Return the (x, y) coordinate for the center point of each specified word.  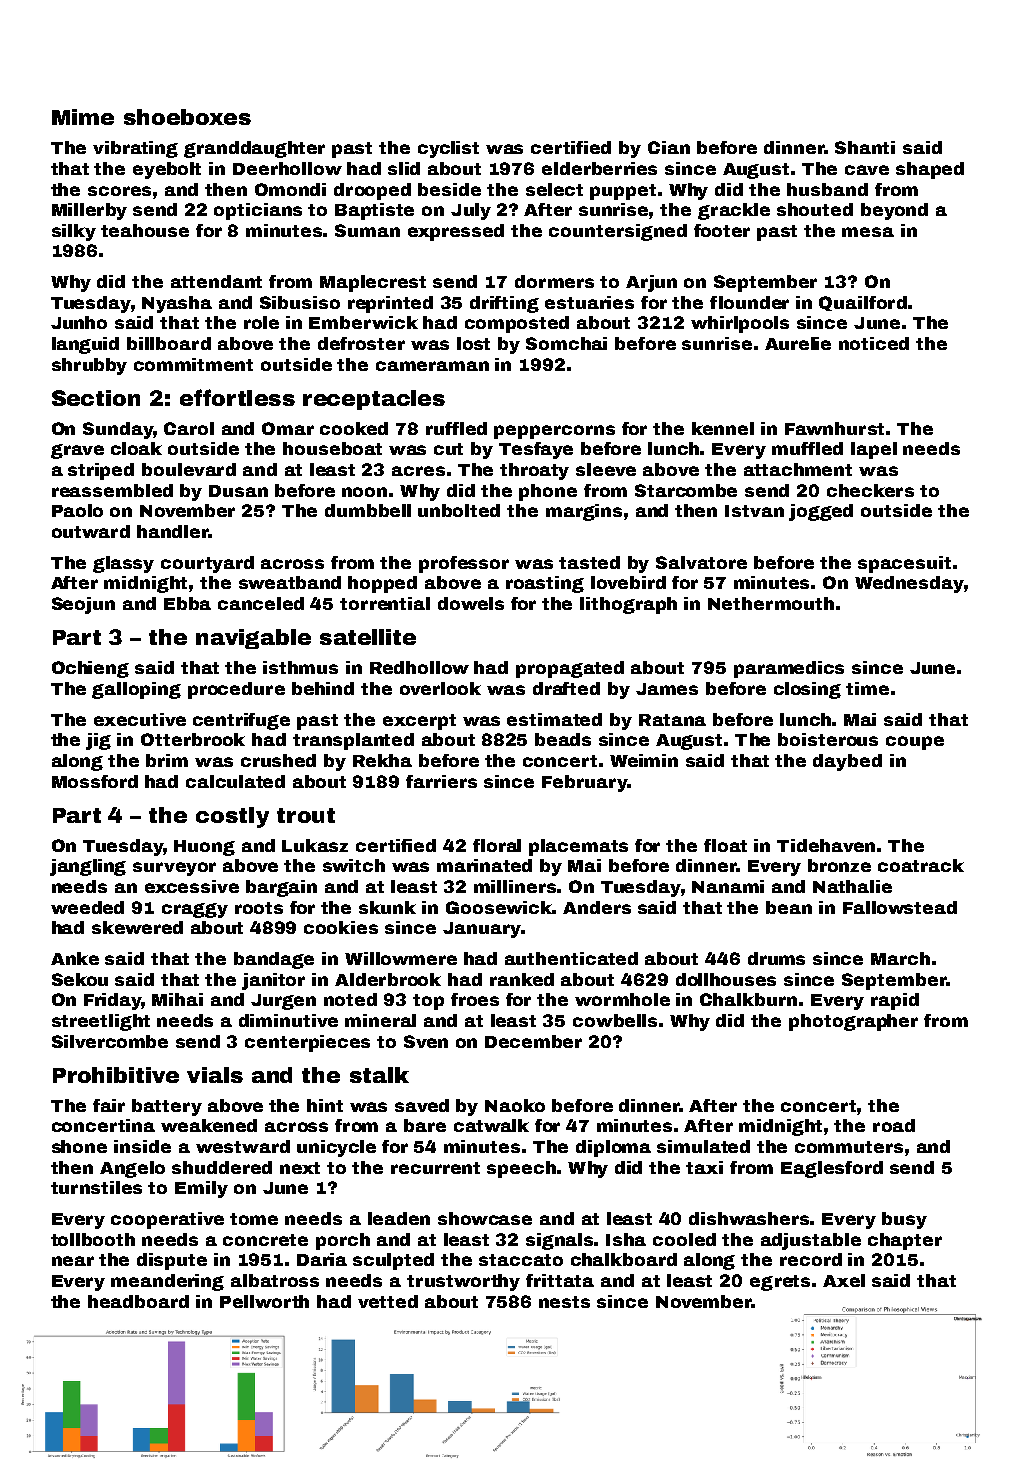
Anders (597, 907)
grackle (734, 211)
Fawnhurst (834, 428)
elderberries (599, 168)
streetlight (101, 1022)
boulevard (189, 469)
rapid (895, 1001)
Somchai (566, 343)
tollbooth (93, 1239)
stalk (379, 1075)
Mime (83, 117)
